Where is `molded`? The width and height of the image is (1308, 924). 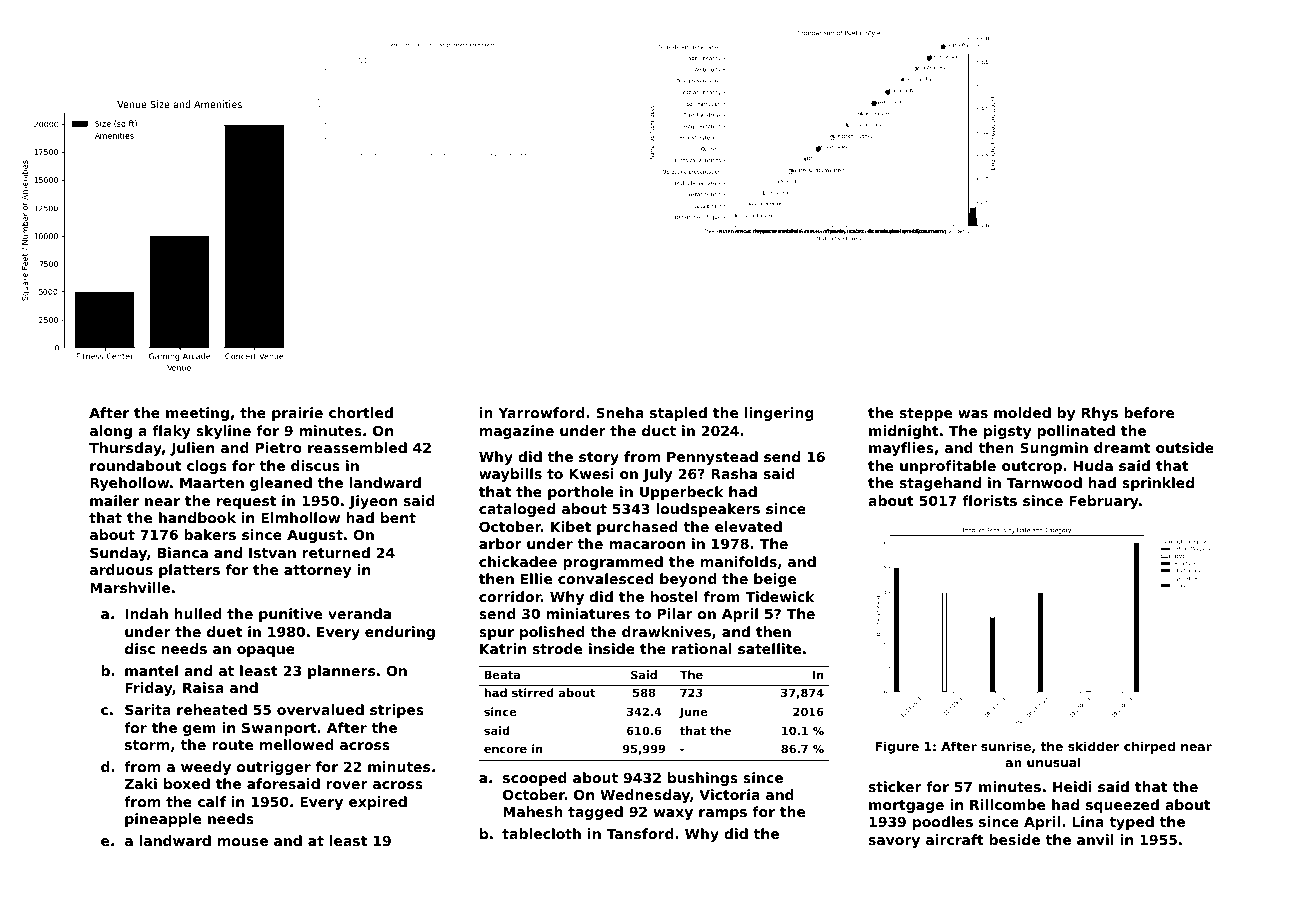
molded is located at coordinates (1022, 412).
